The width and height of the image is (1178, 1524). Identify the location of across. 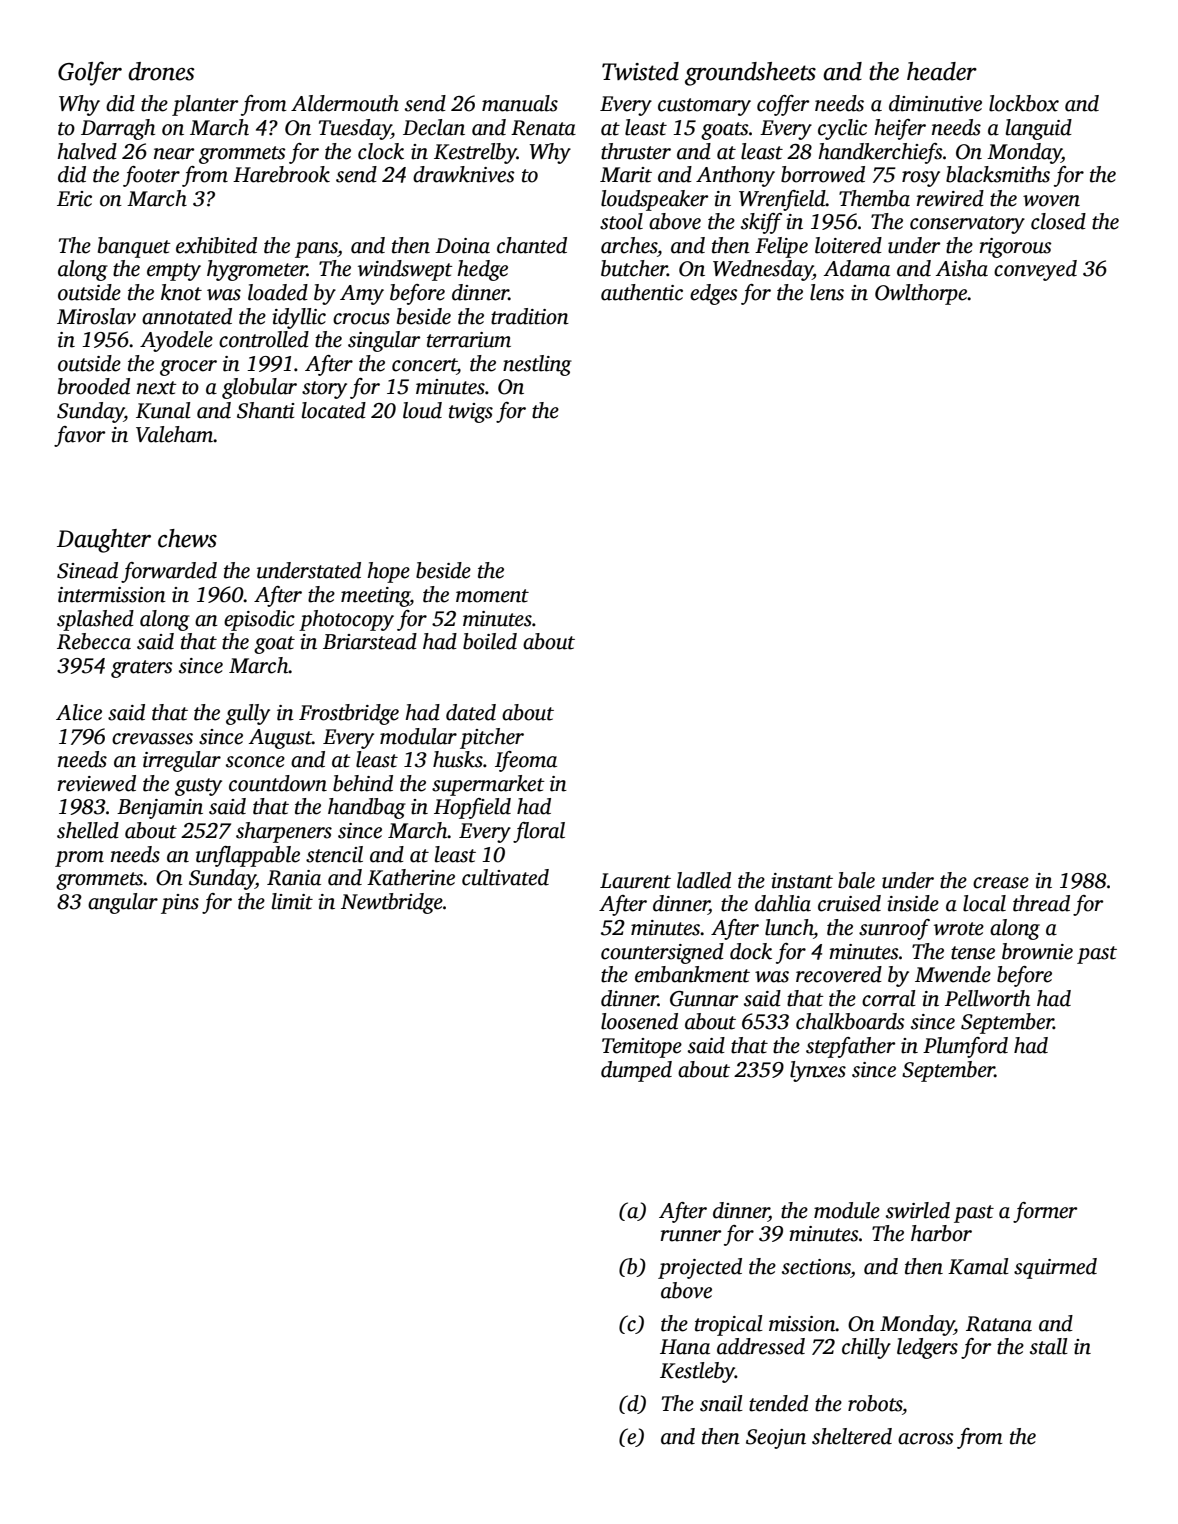
(926, 1439).
